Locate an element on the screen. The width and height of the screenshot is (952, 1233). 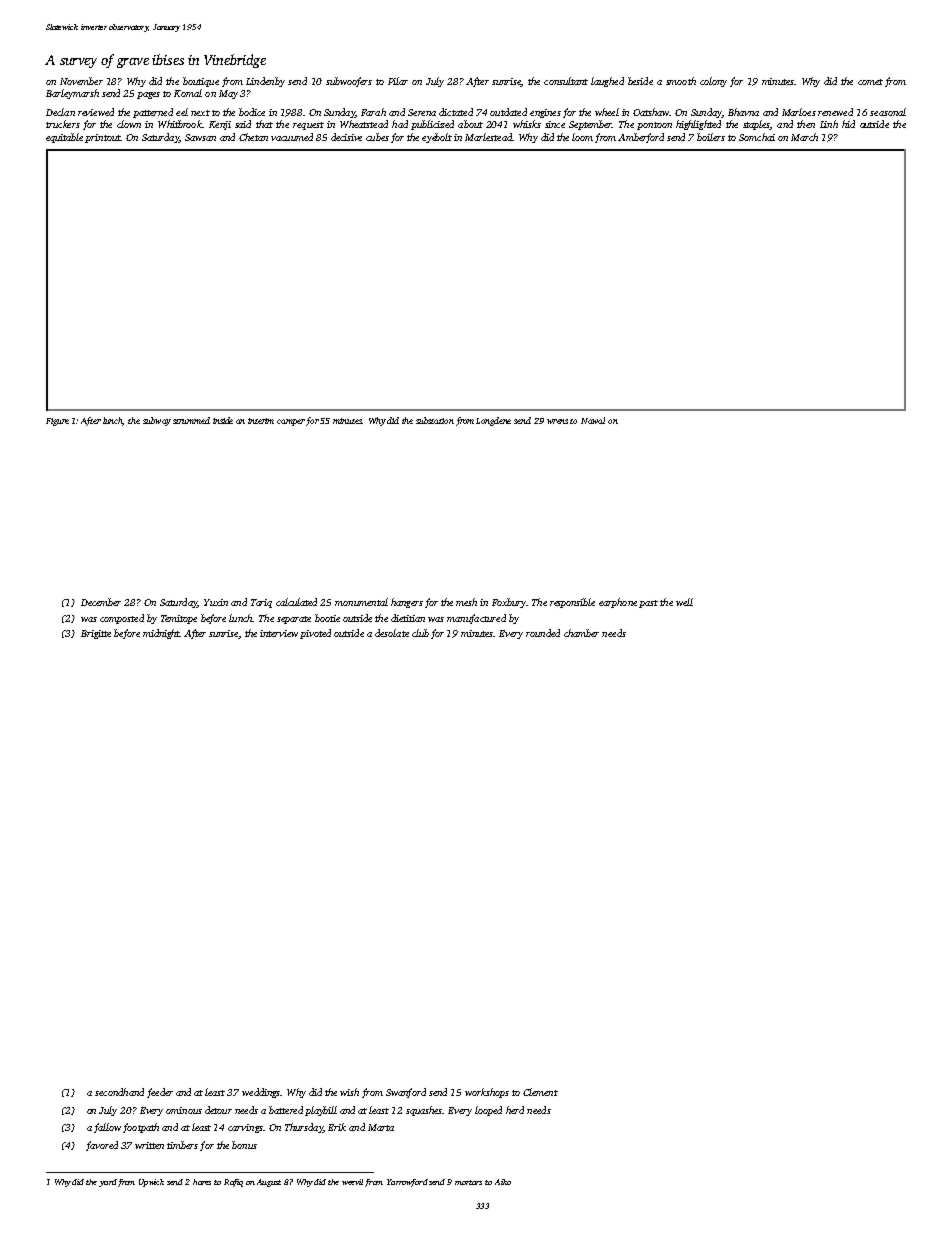
comet is located at coordinates (870, 82).
